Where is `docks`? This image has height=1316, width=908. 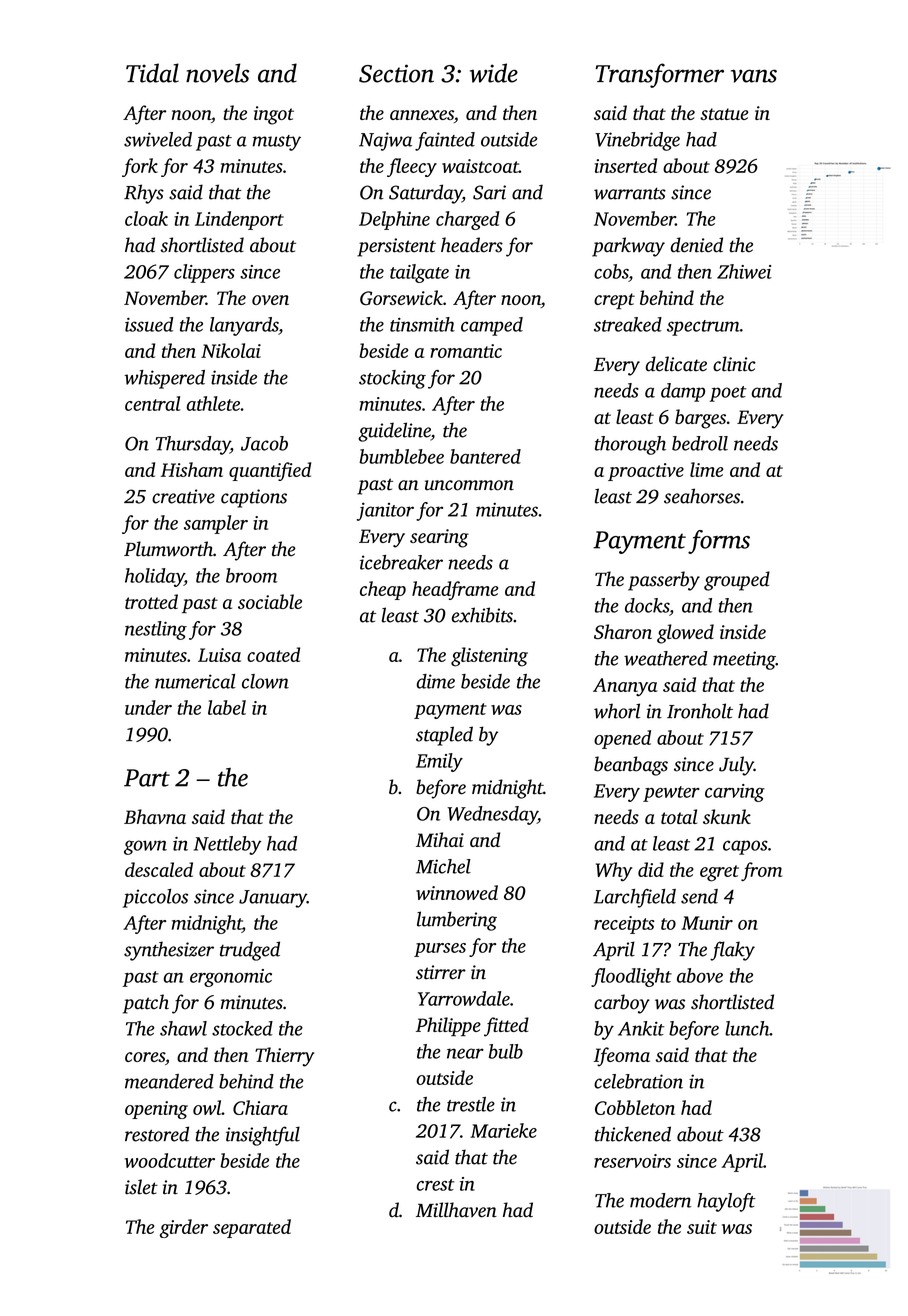
docks is located at coordinates (647, 605).
